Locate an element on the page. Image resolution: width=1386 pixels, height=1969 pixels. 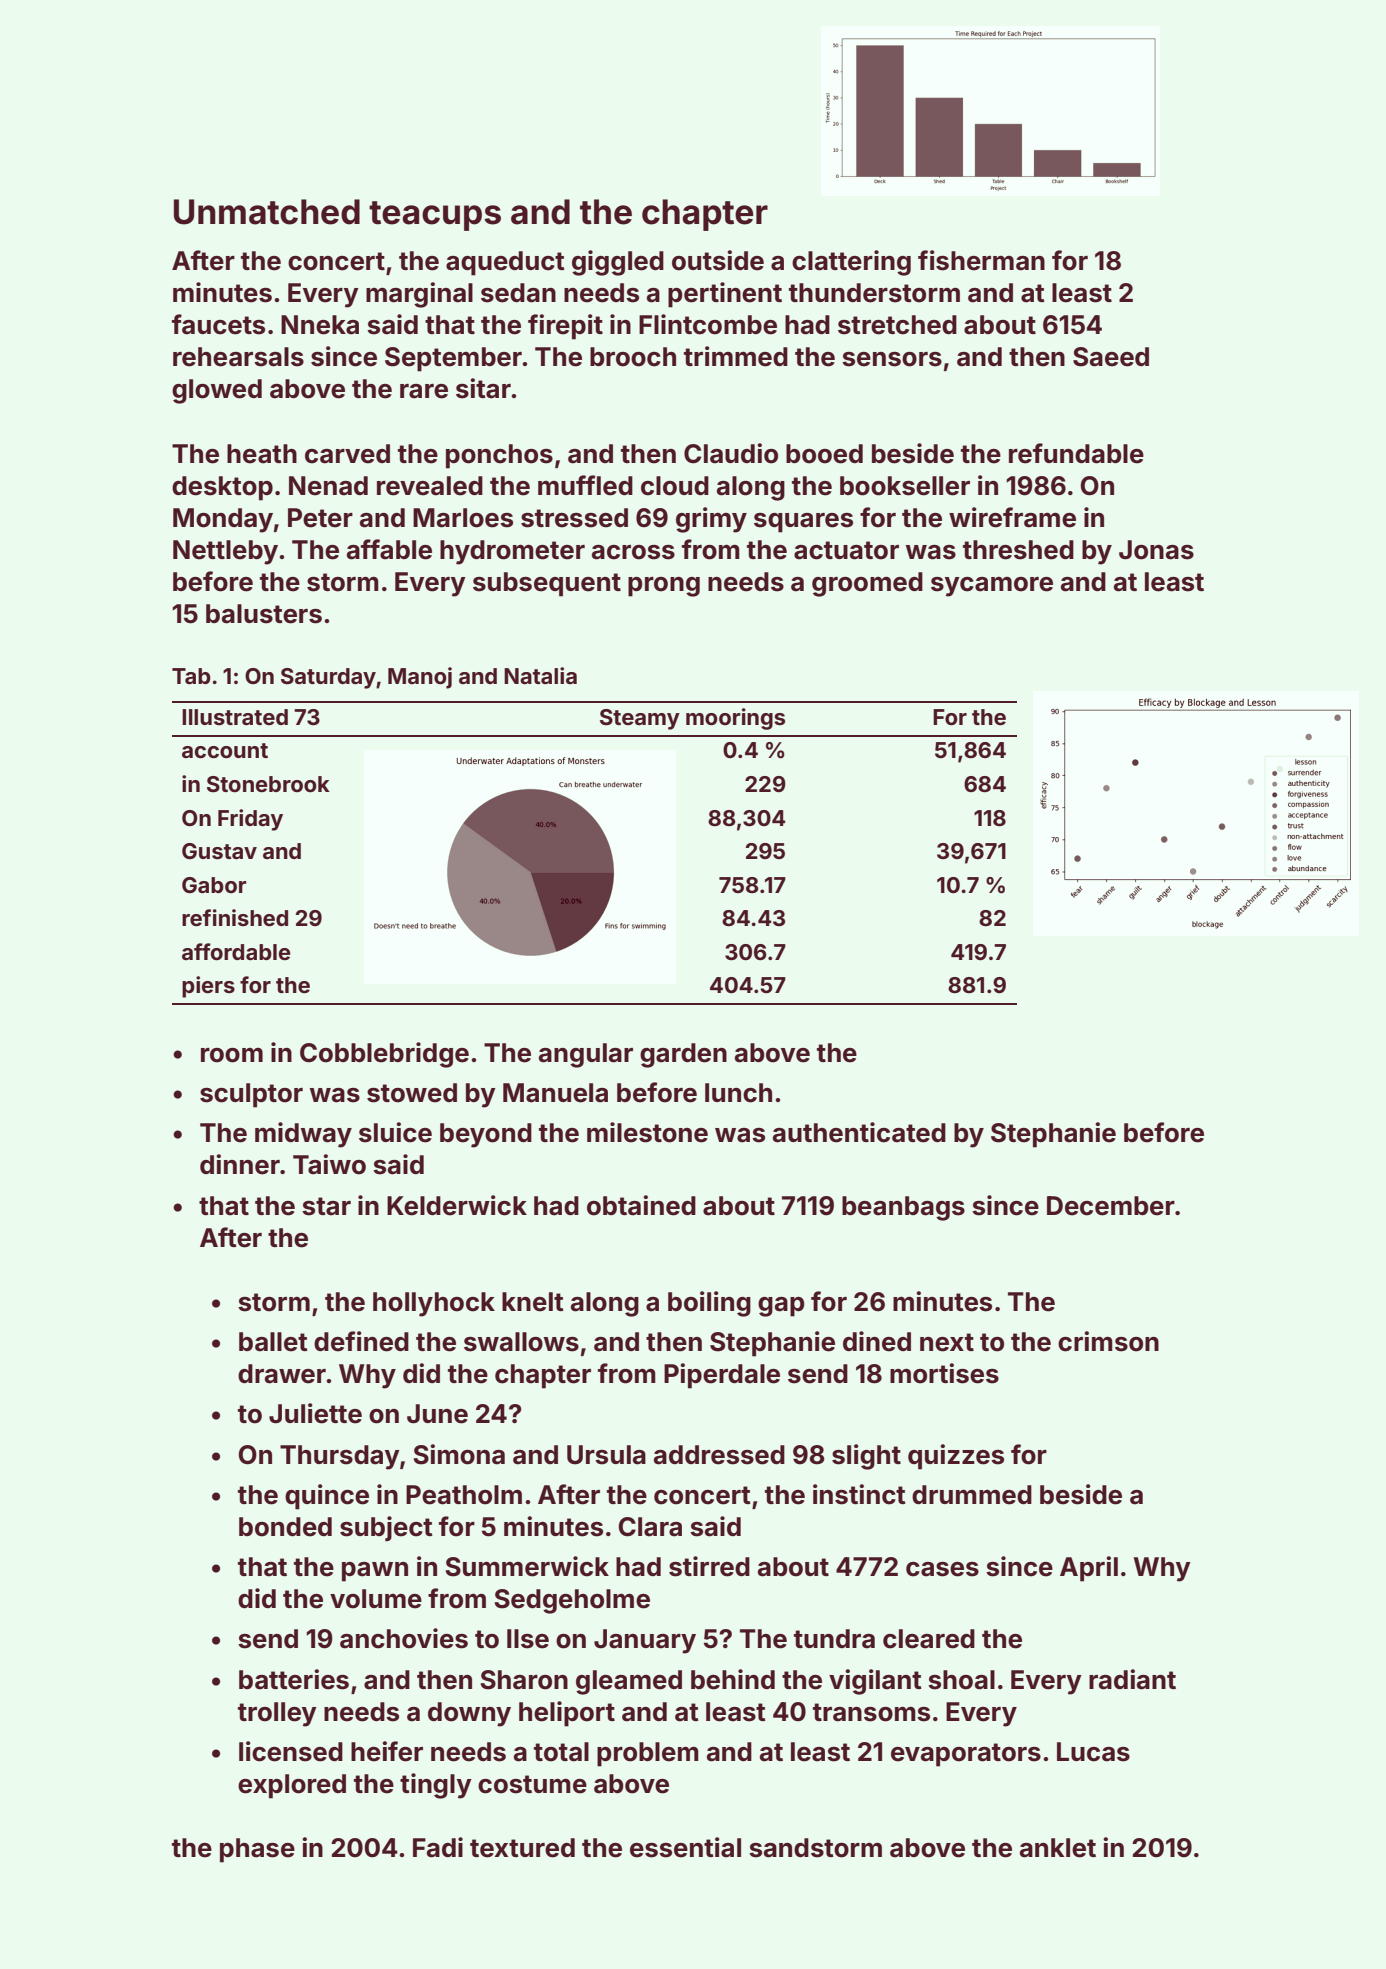
volume is located at coordinates (376, 1599).
